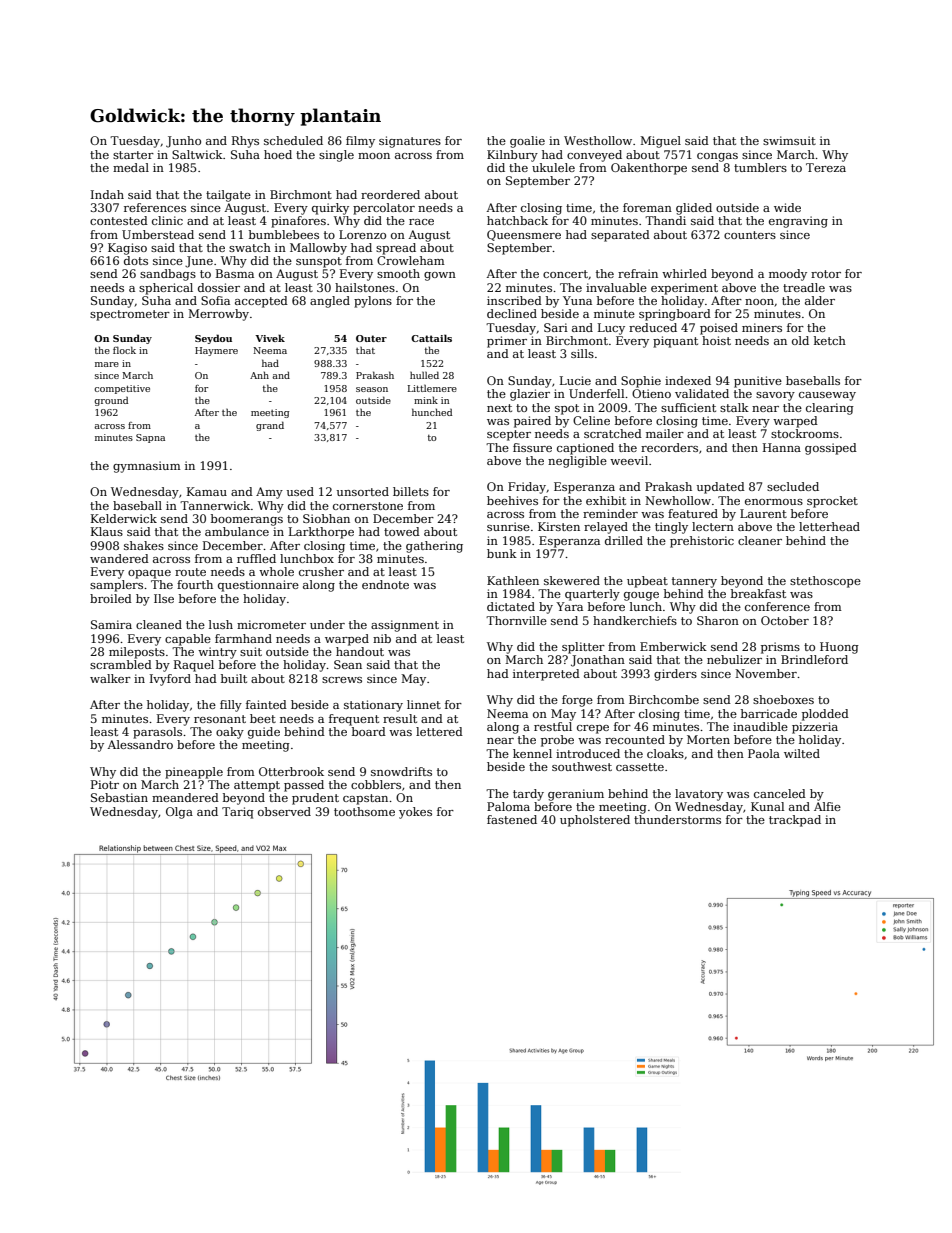 This page has width=952, height=1233. I want to click on cornerstone, so click(368, 506).
